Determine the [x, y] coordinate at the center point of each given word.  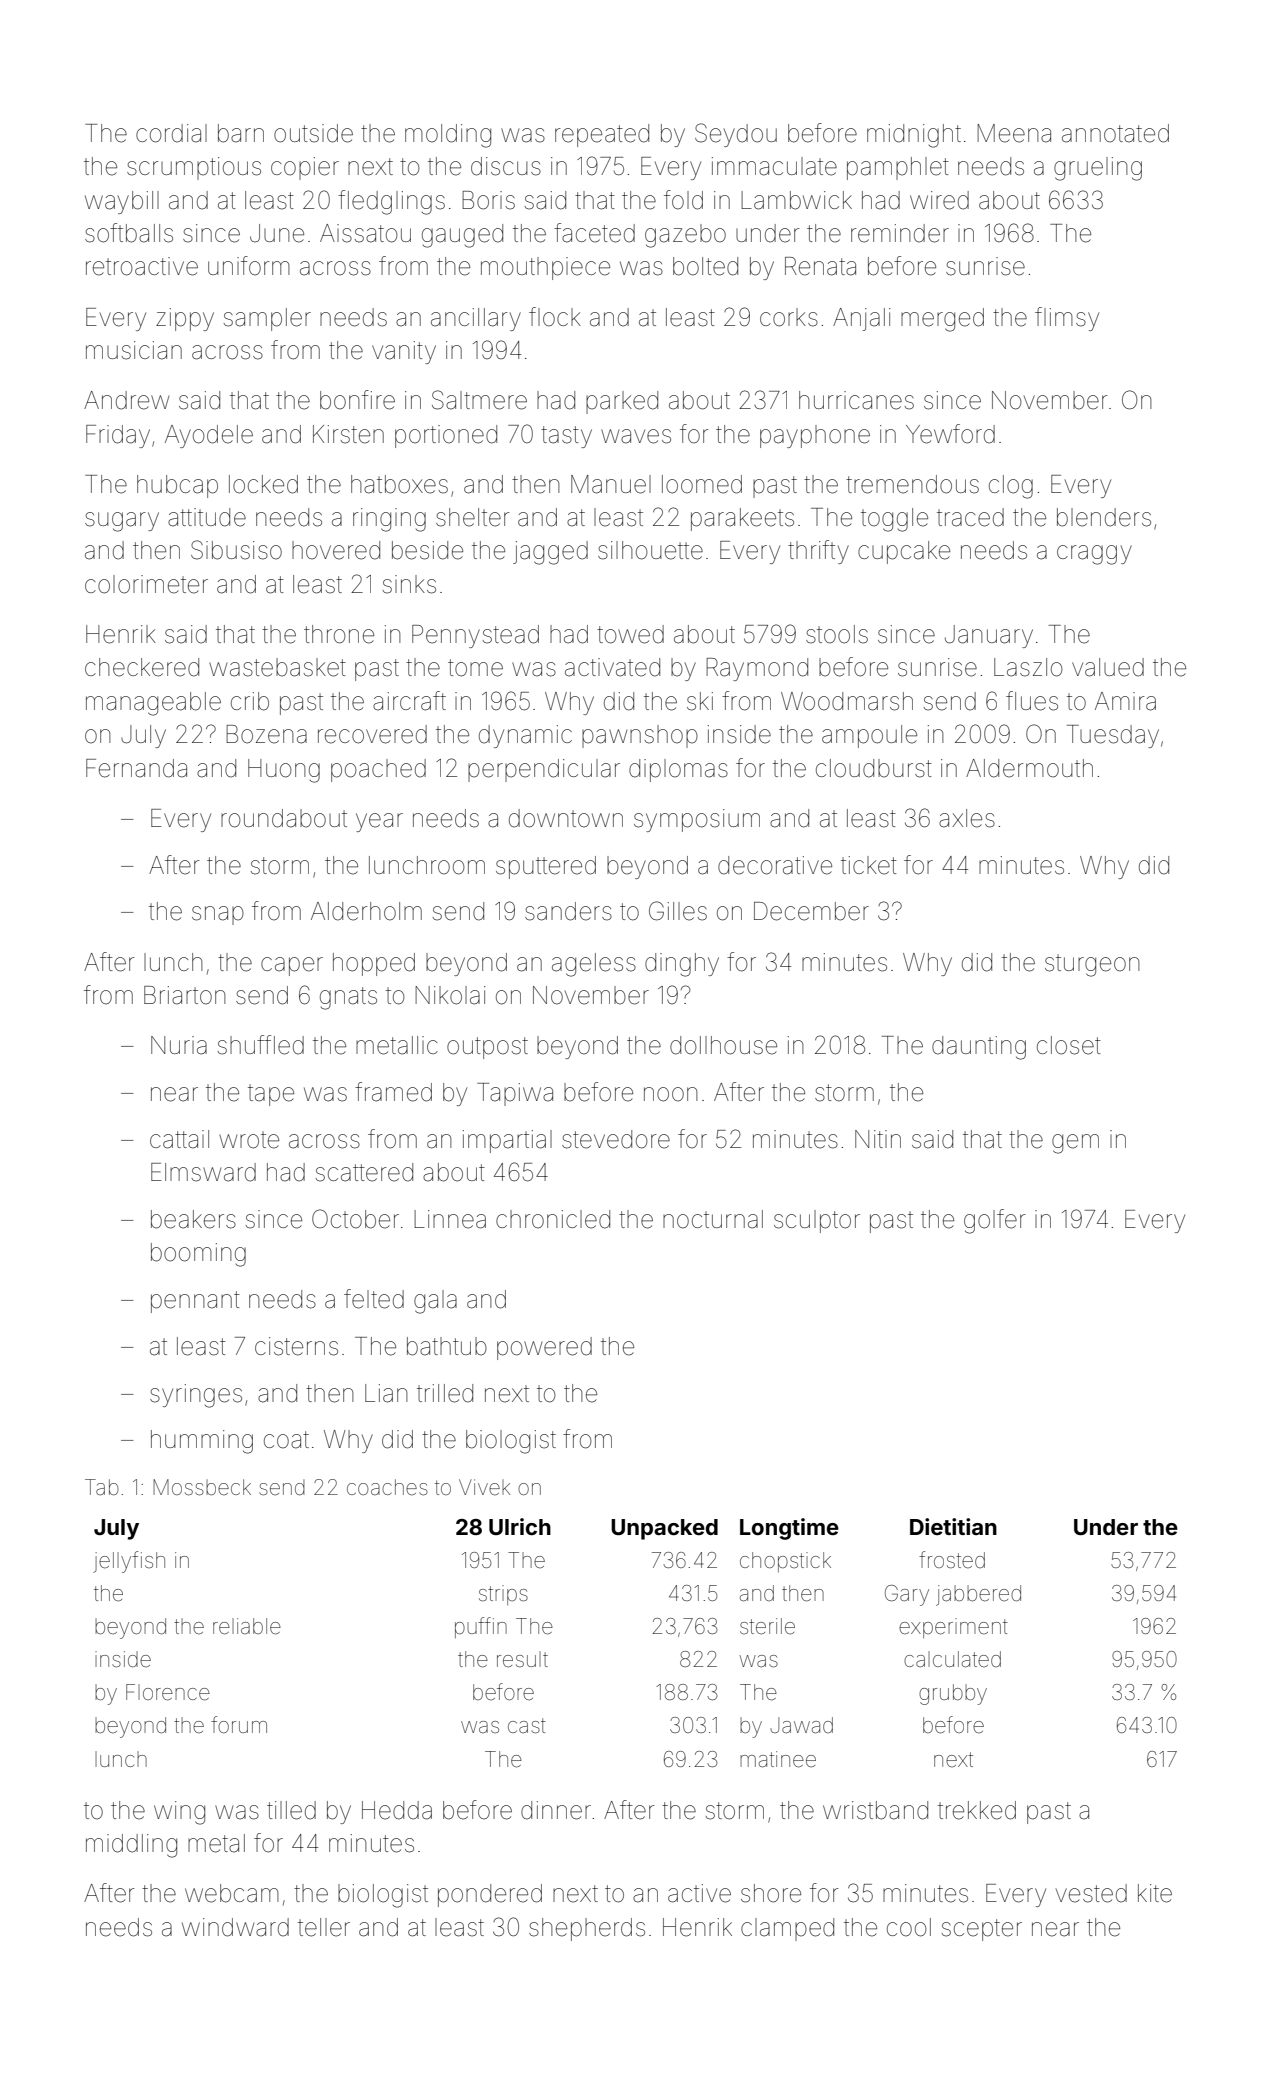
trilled [445, 1393]
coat [286, 1440]
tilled [291, 1810]
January [989, 636]
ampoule [869, 736]
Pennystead [475, 636]
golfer [995, 1221]
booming [198, 1255]
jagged [550, 553]
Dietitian [953, 1526]
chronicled [553, 1219]
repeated [602, 135]
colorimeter [146, 584]
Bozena [266, 734]
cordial [171, 133]
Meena [1014, 133]
